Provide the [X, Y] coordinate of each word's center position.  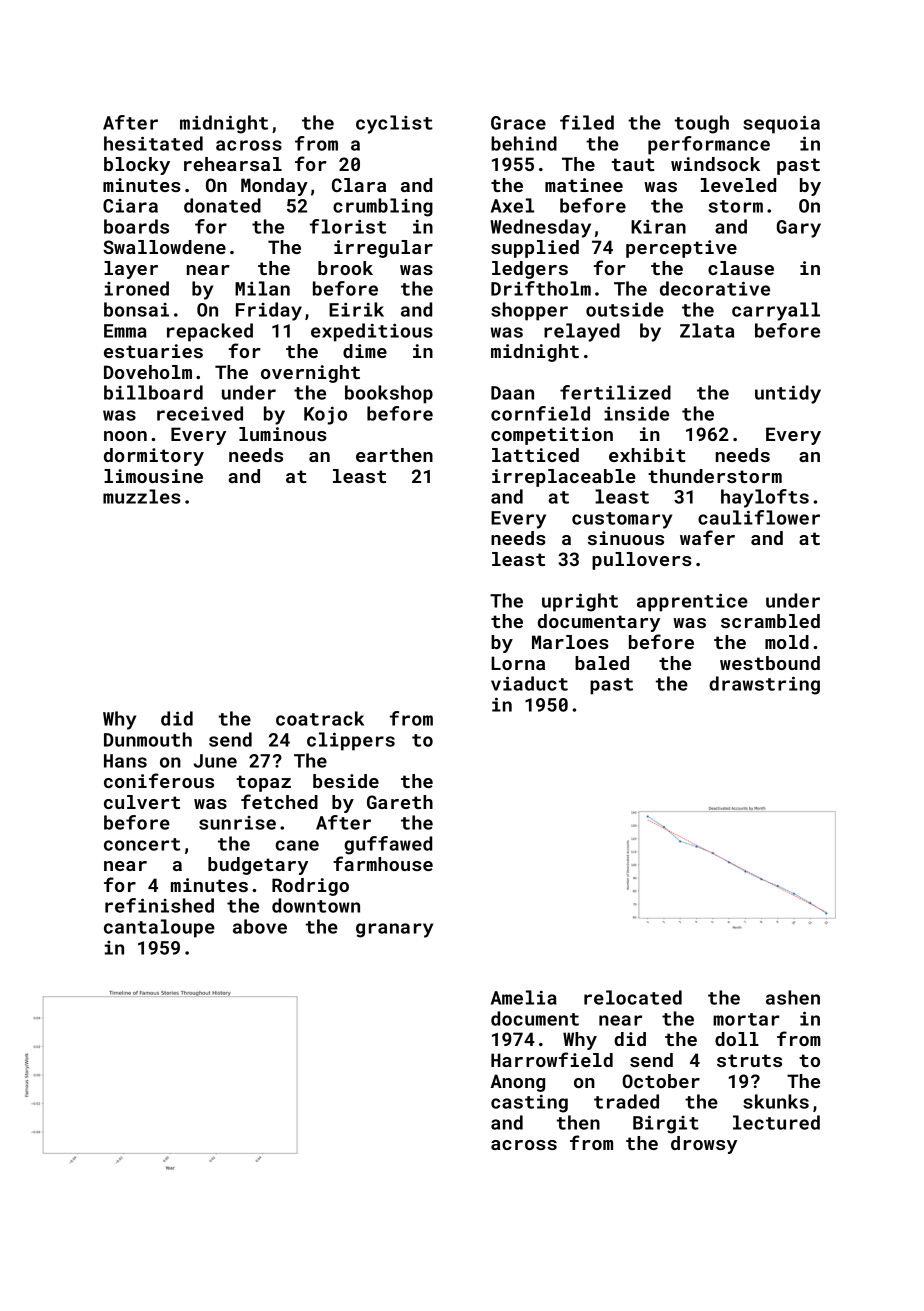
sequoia [781, 124]
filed [587, 122]
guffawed [388, 845]
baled [602, 663]
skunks [776, 1101]
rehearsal [233, 164]
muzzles [142, 496]
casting [529, 1104]
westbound [770, 663]
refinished [159, 905]
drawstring [764, 685]
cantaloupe [159, 928]
